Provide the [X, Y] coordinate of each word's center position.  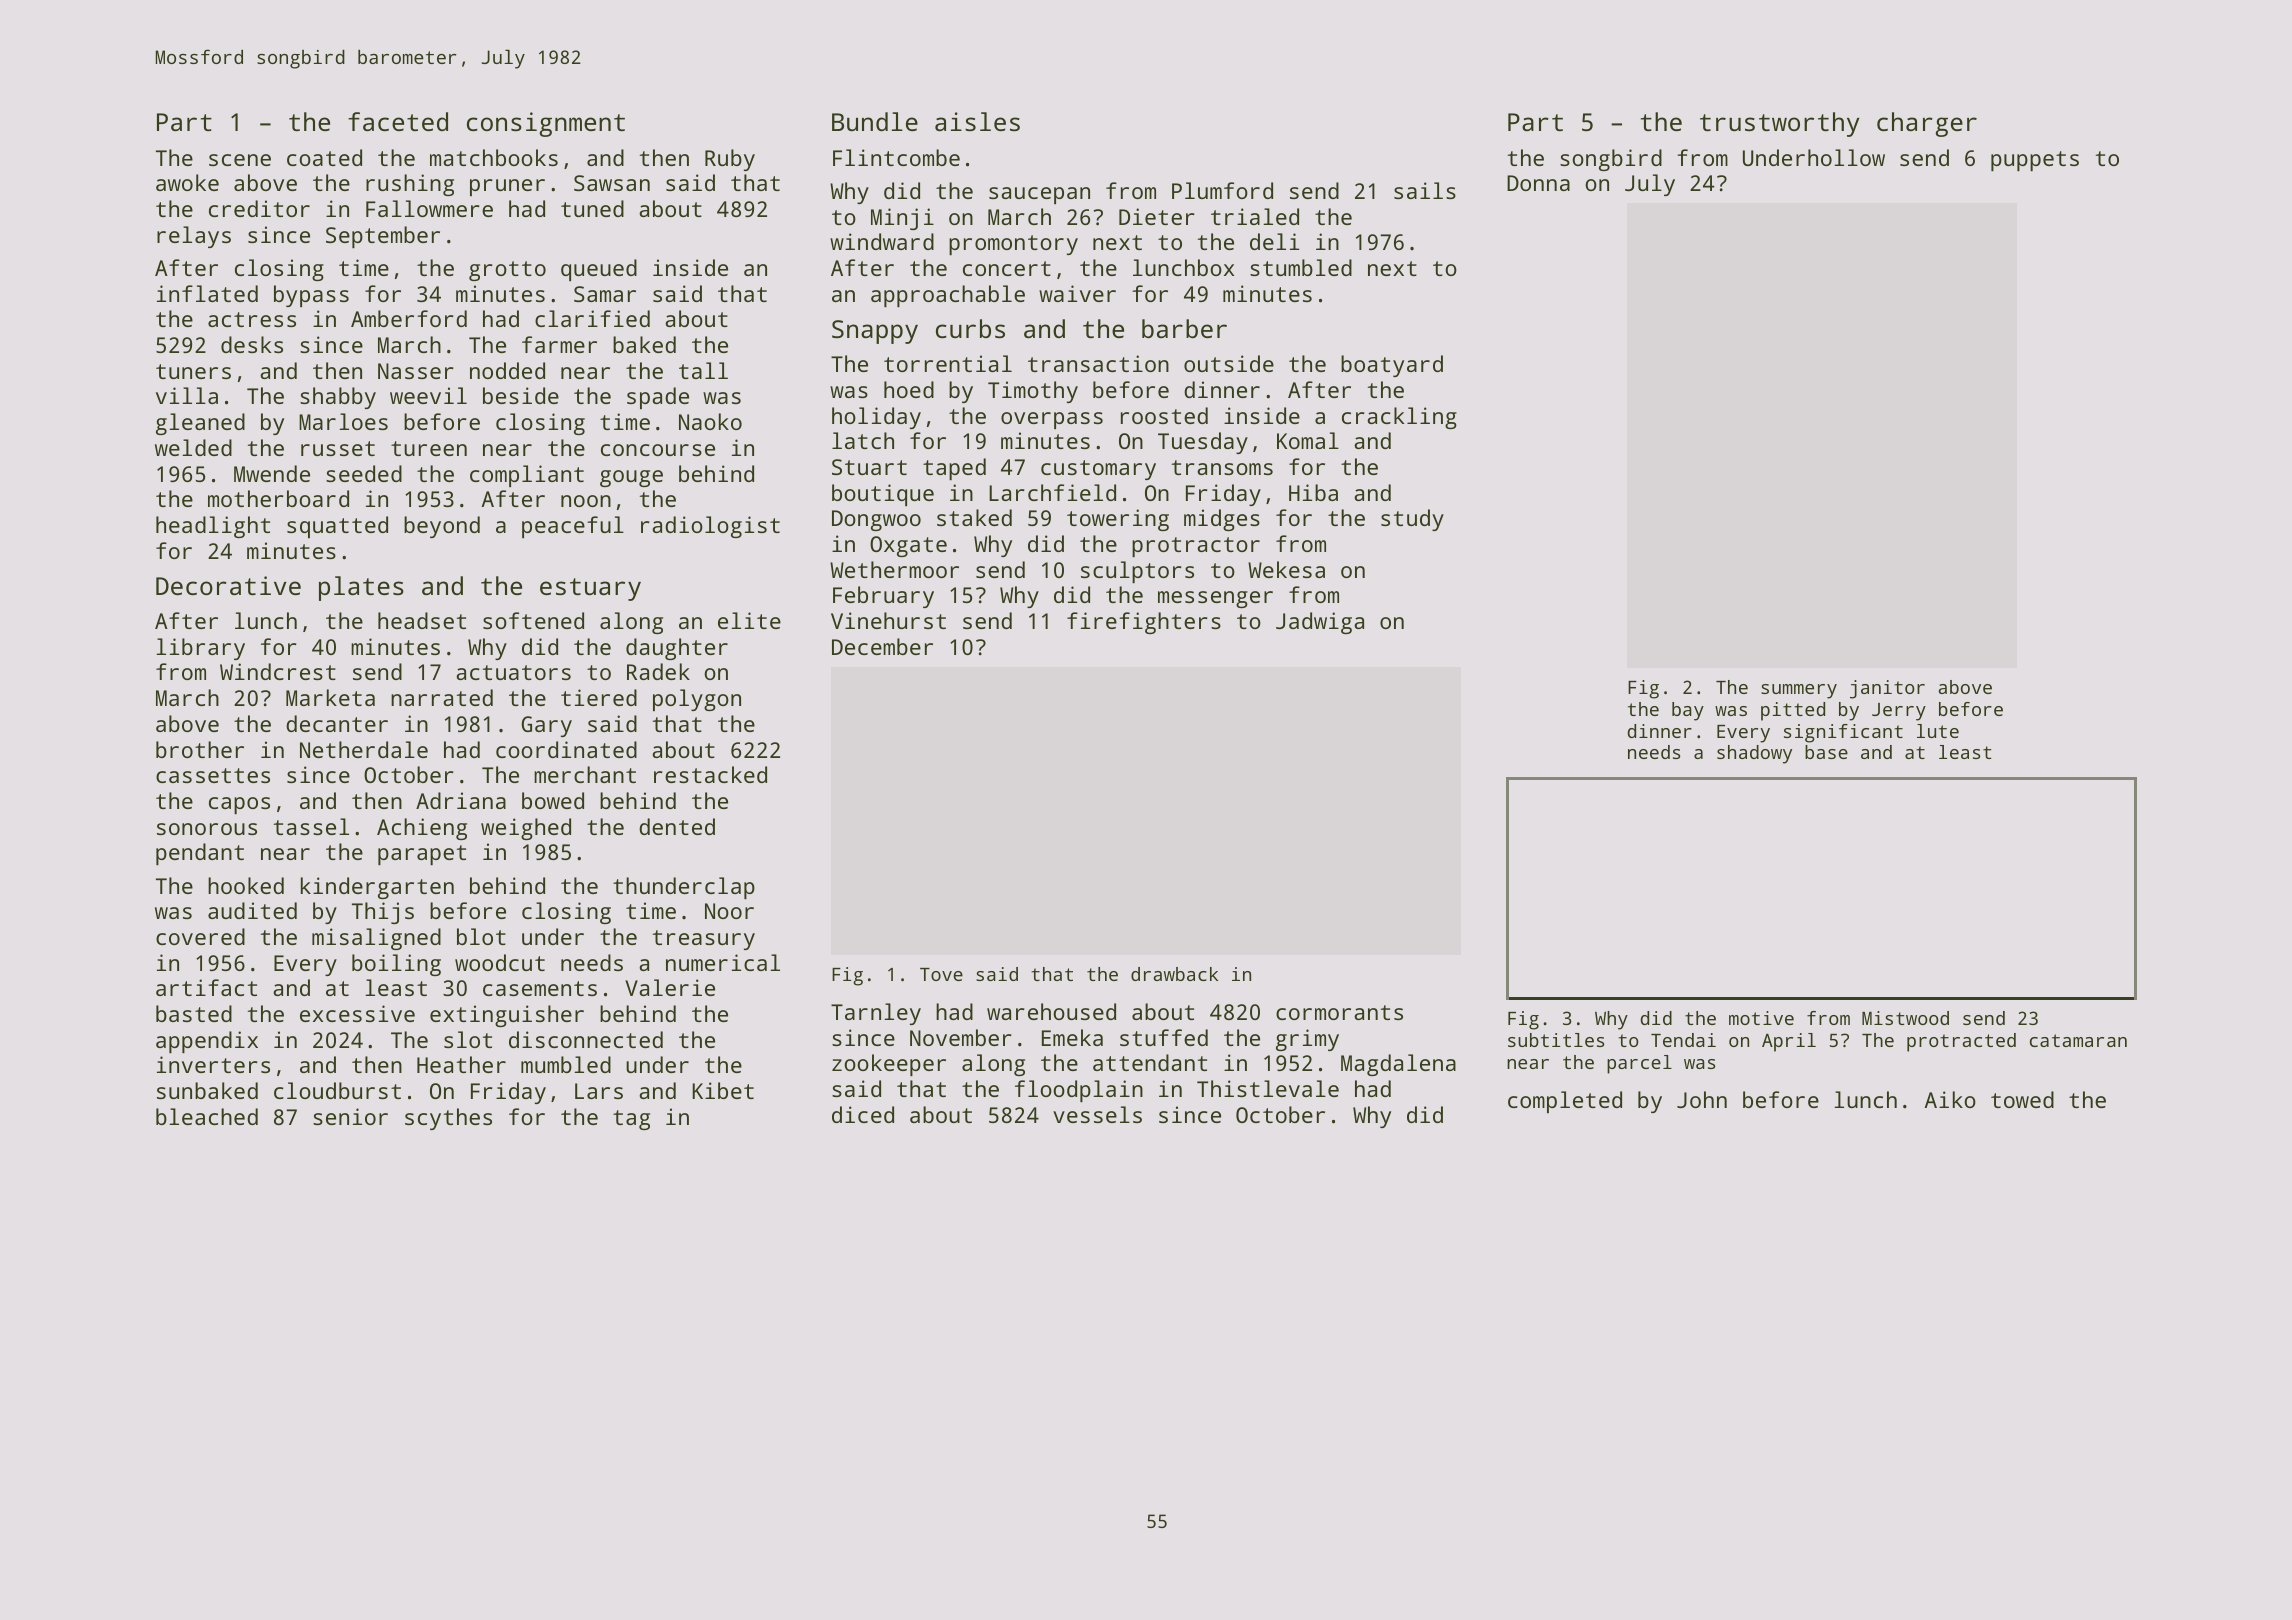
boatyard [1392, 366]
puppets [2035, 161]
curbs [970, 328]
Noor [729, 911]
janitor [1887, 689]
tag [631, 1120]
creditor [259, 208]
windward [882, 241]
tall [703, 370]
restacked [710, 774]
